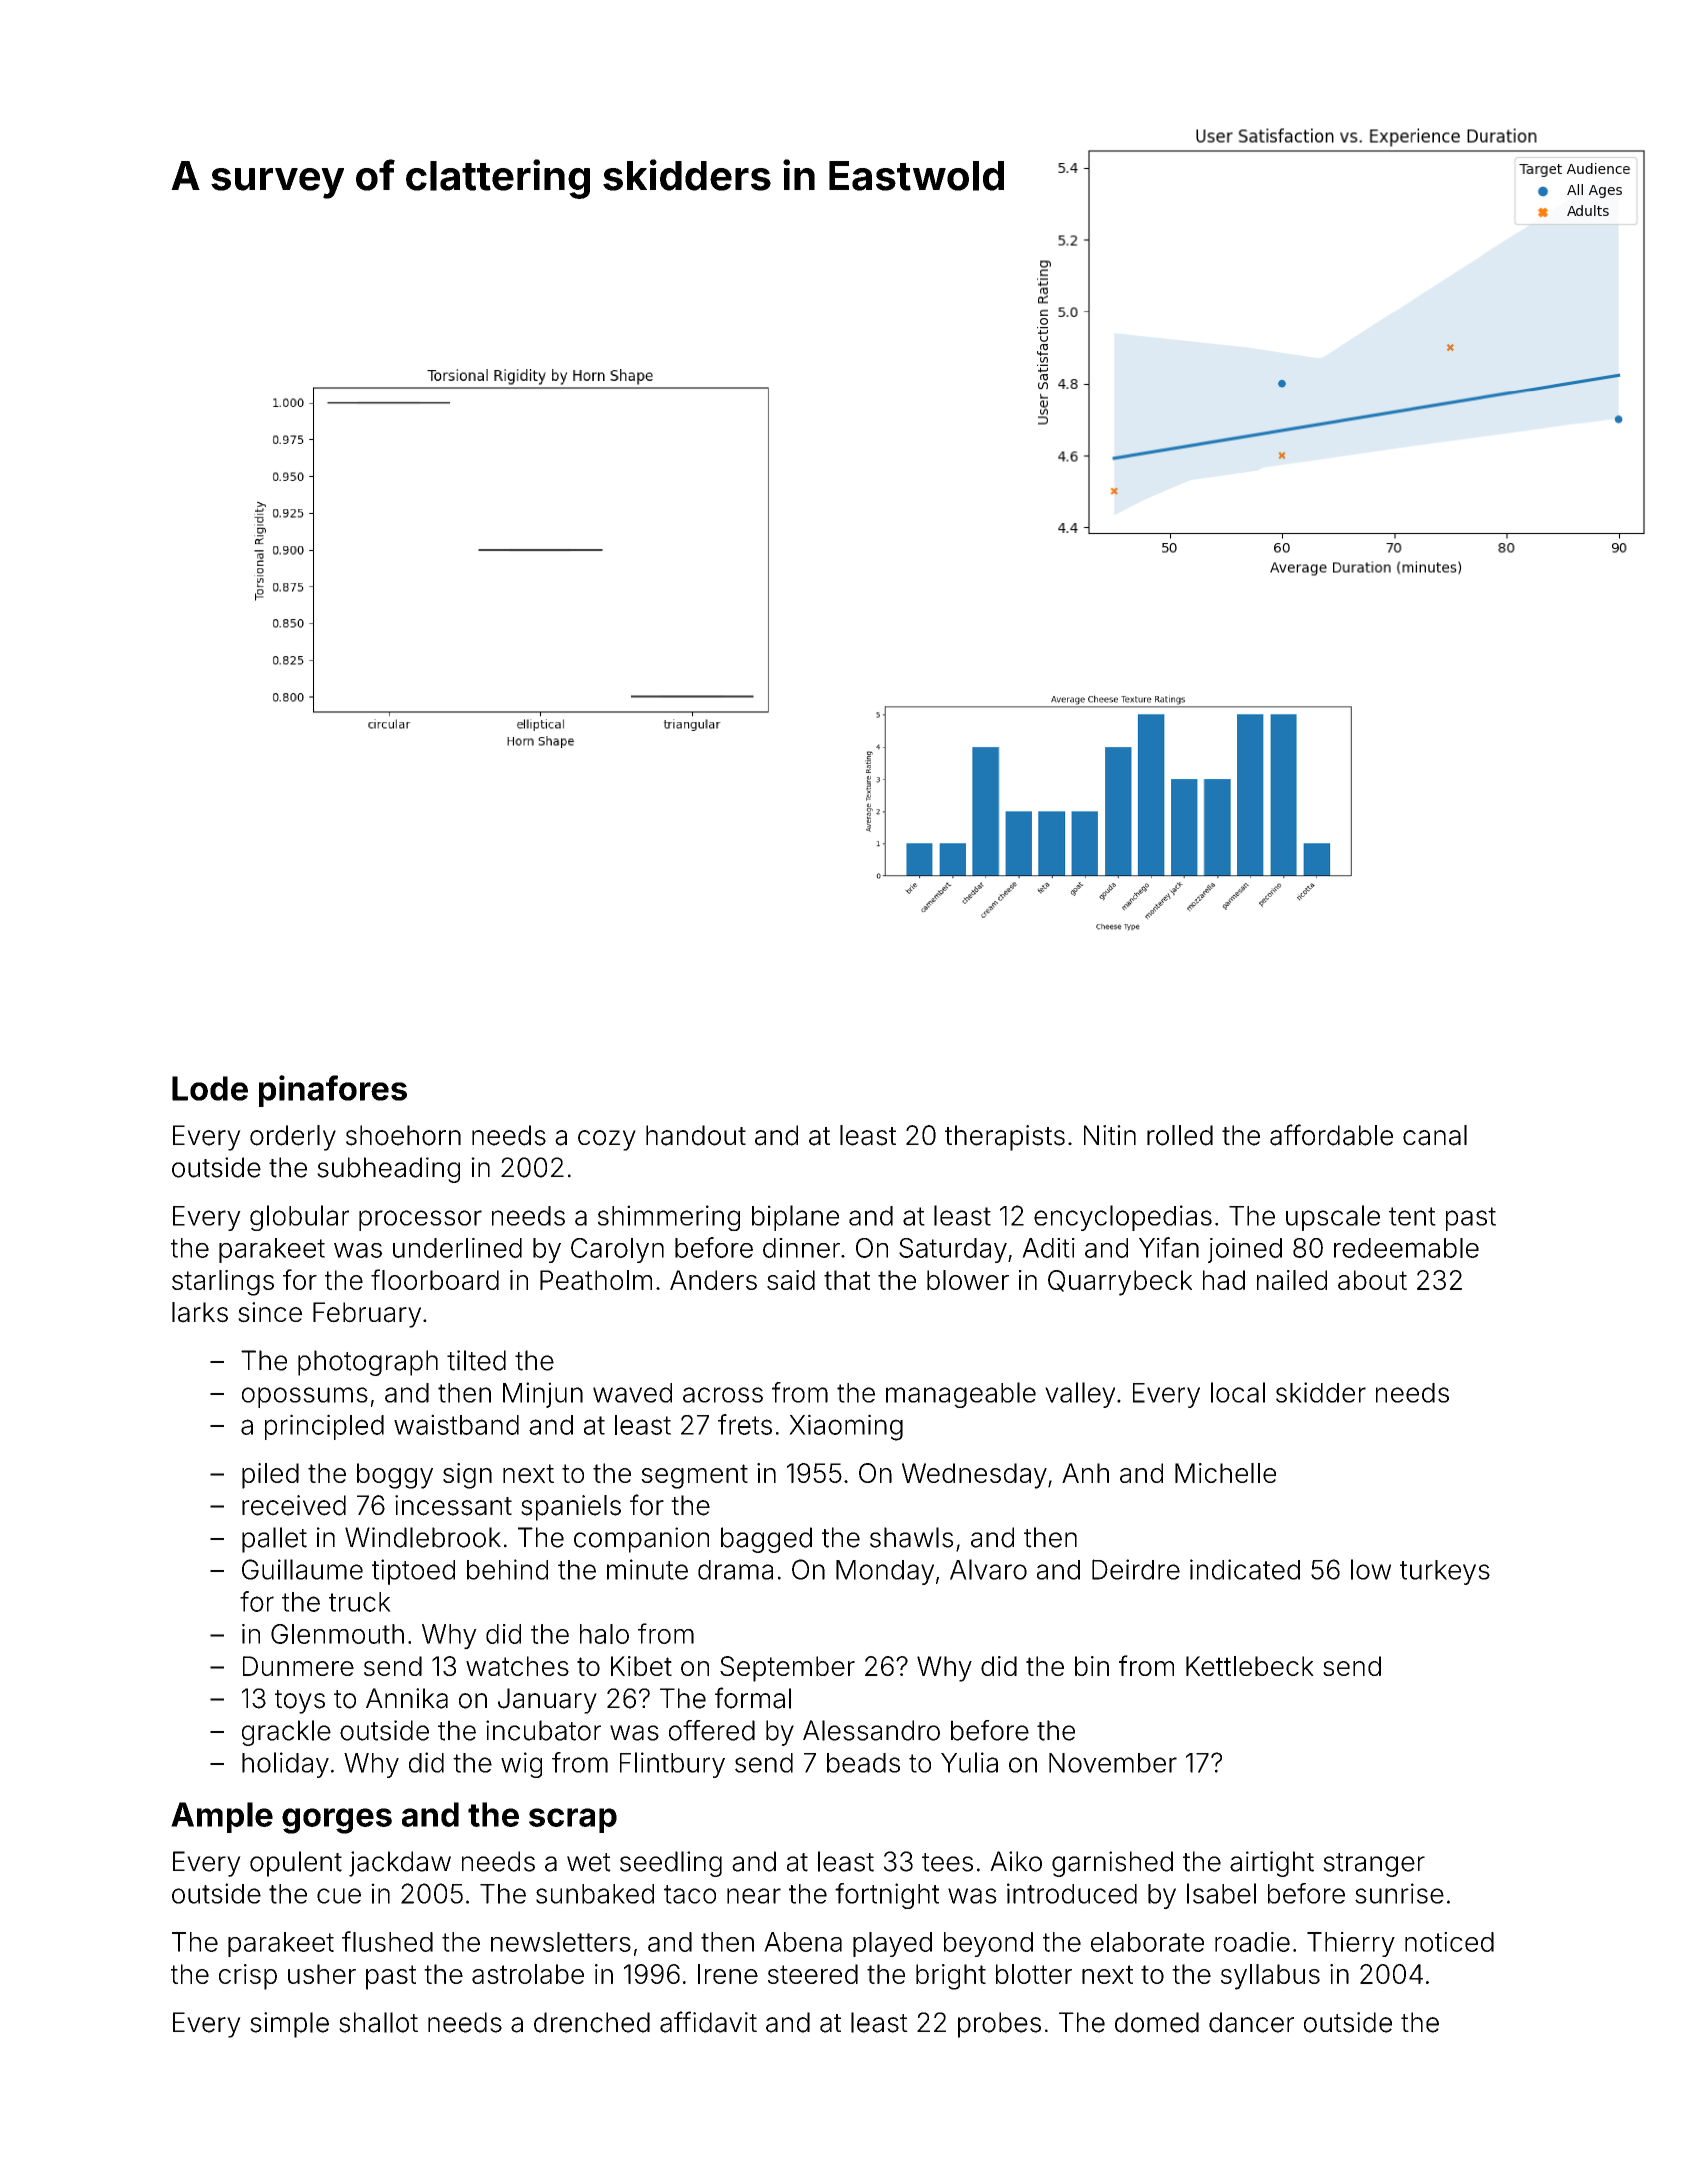 Image resolution: width=1683 pixels, height=2178 pixels. What do you see at coordinates (1372, 1280) in the screenshot?
I see `about` at bounding box center [1372, 1280].
